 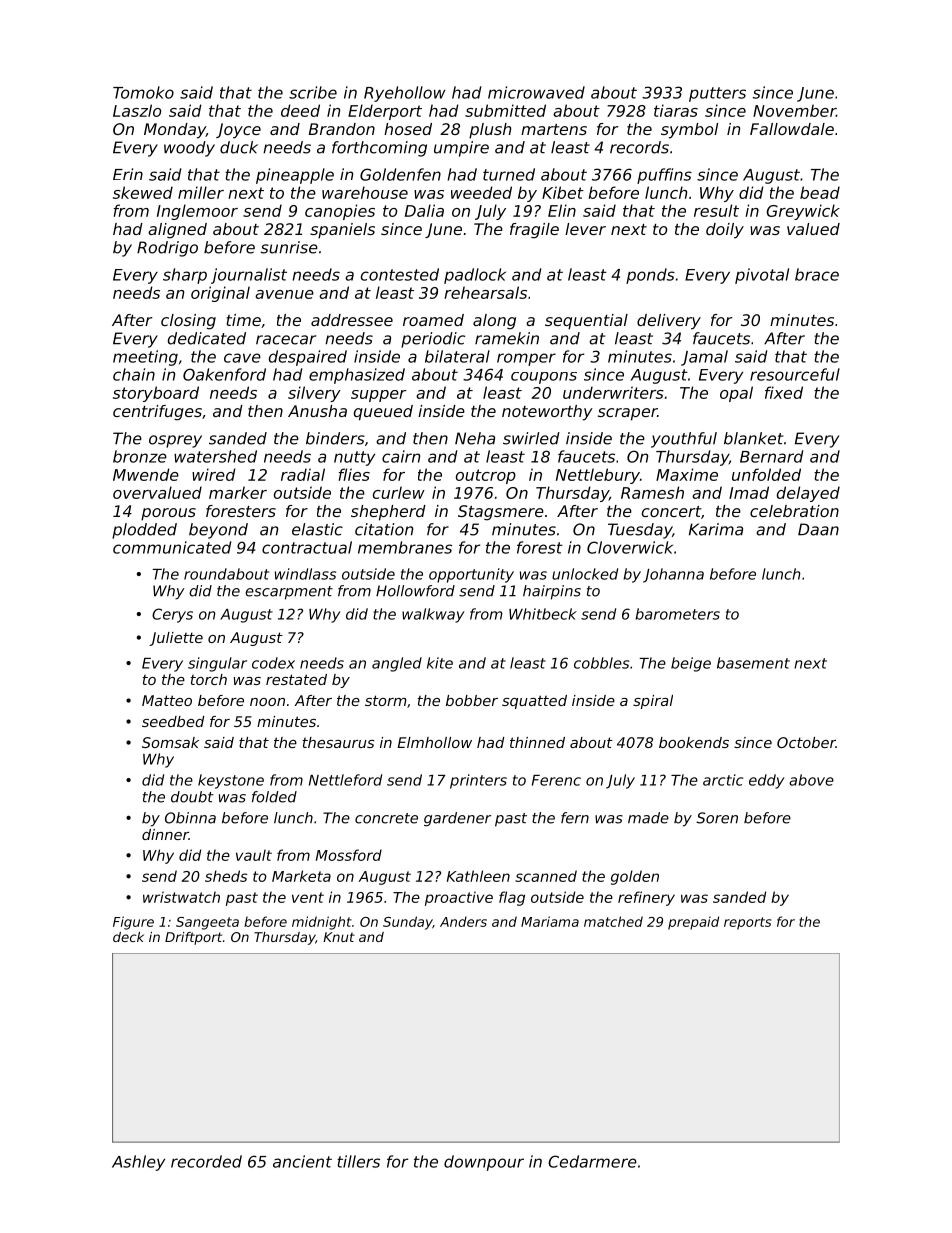 What do you see at coordinates (267, 702) in the screenshot?
I see `noon` at bounding box center [267, 702].
